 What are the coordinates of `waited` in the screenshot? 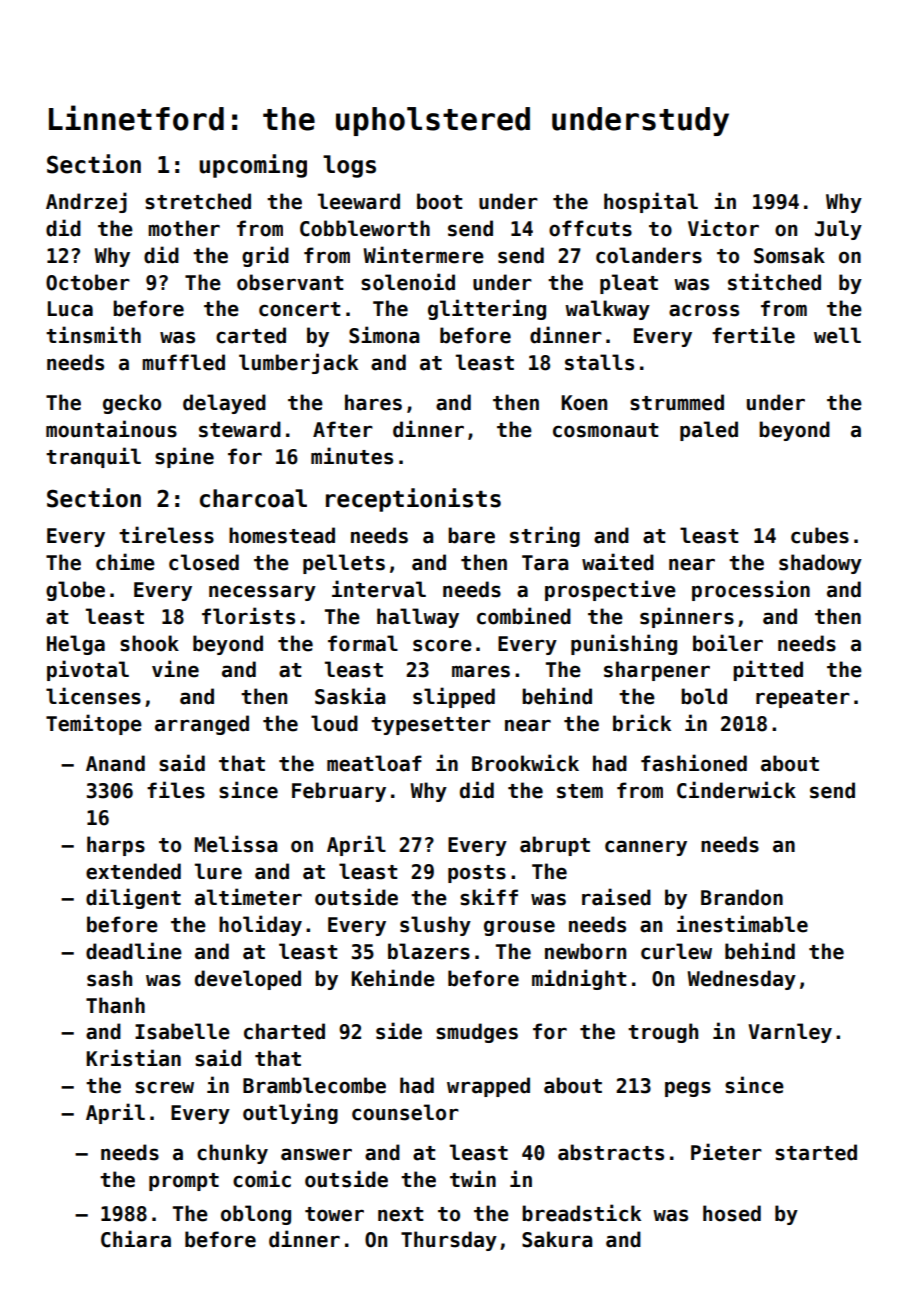 It's located at (618, 562).
